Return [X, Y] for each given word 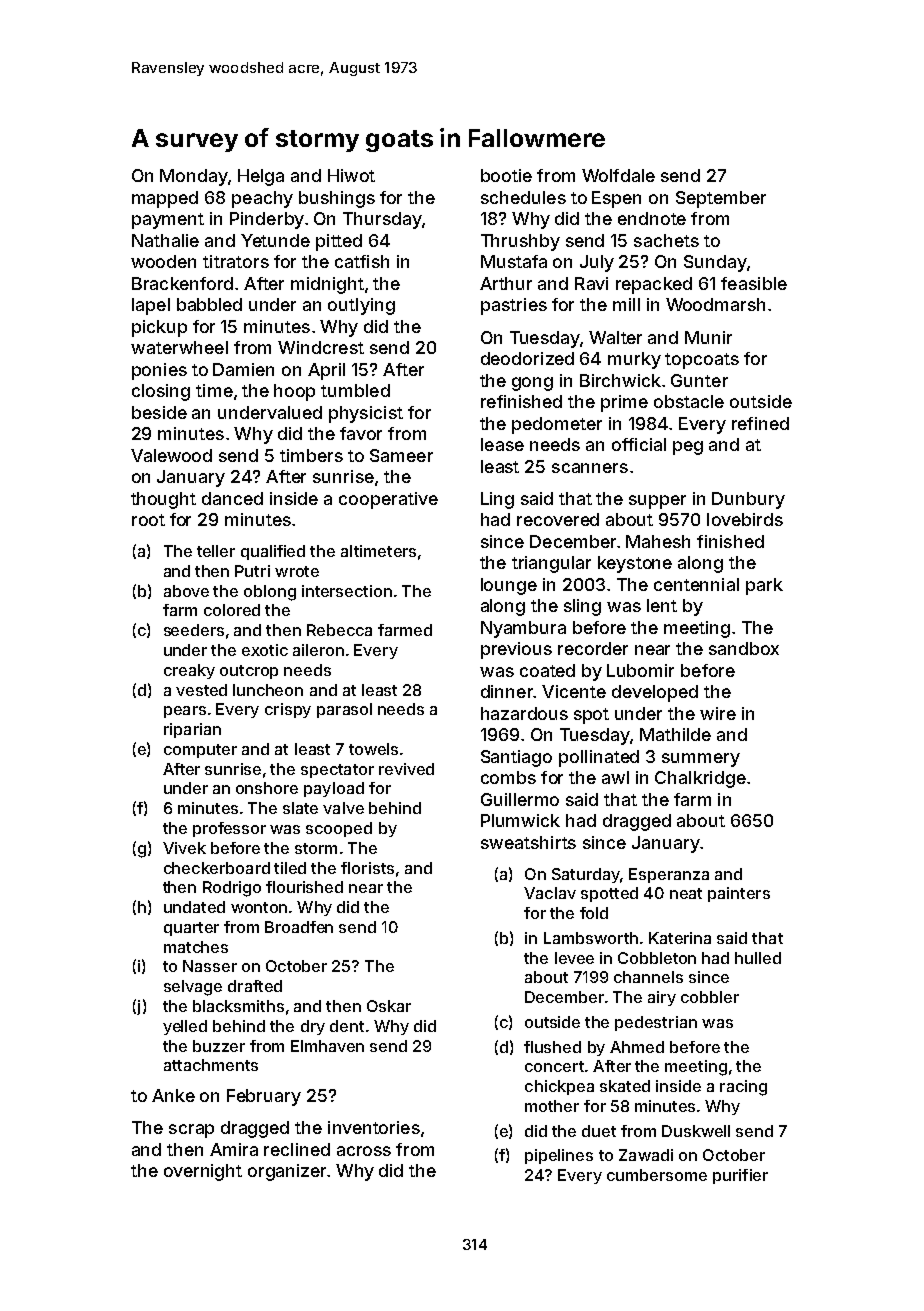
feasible [754, 283]
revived [406, 769]
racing [743, 1088]
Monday [194, 177]
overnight [203, 1172]
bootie [506, 175]
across [364, 1151]
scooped [339, 829]
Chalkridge [700, 779]
